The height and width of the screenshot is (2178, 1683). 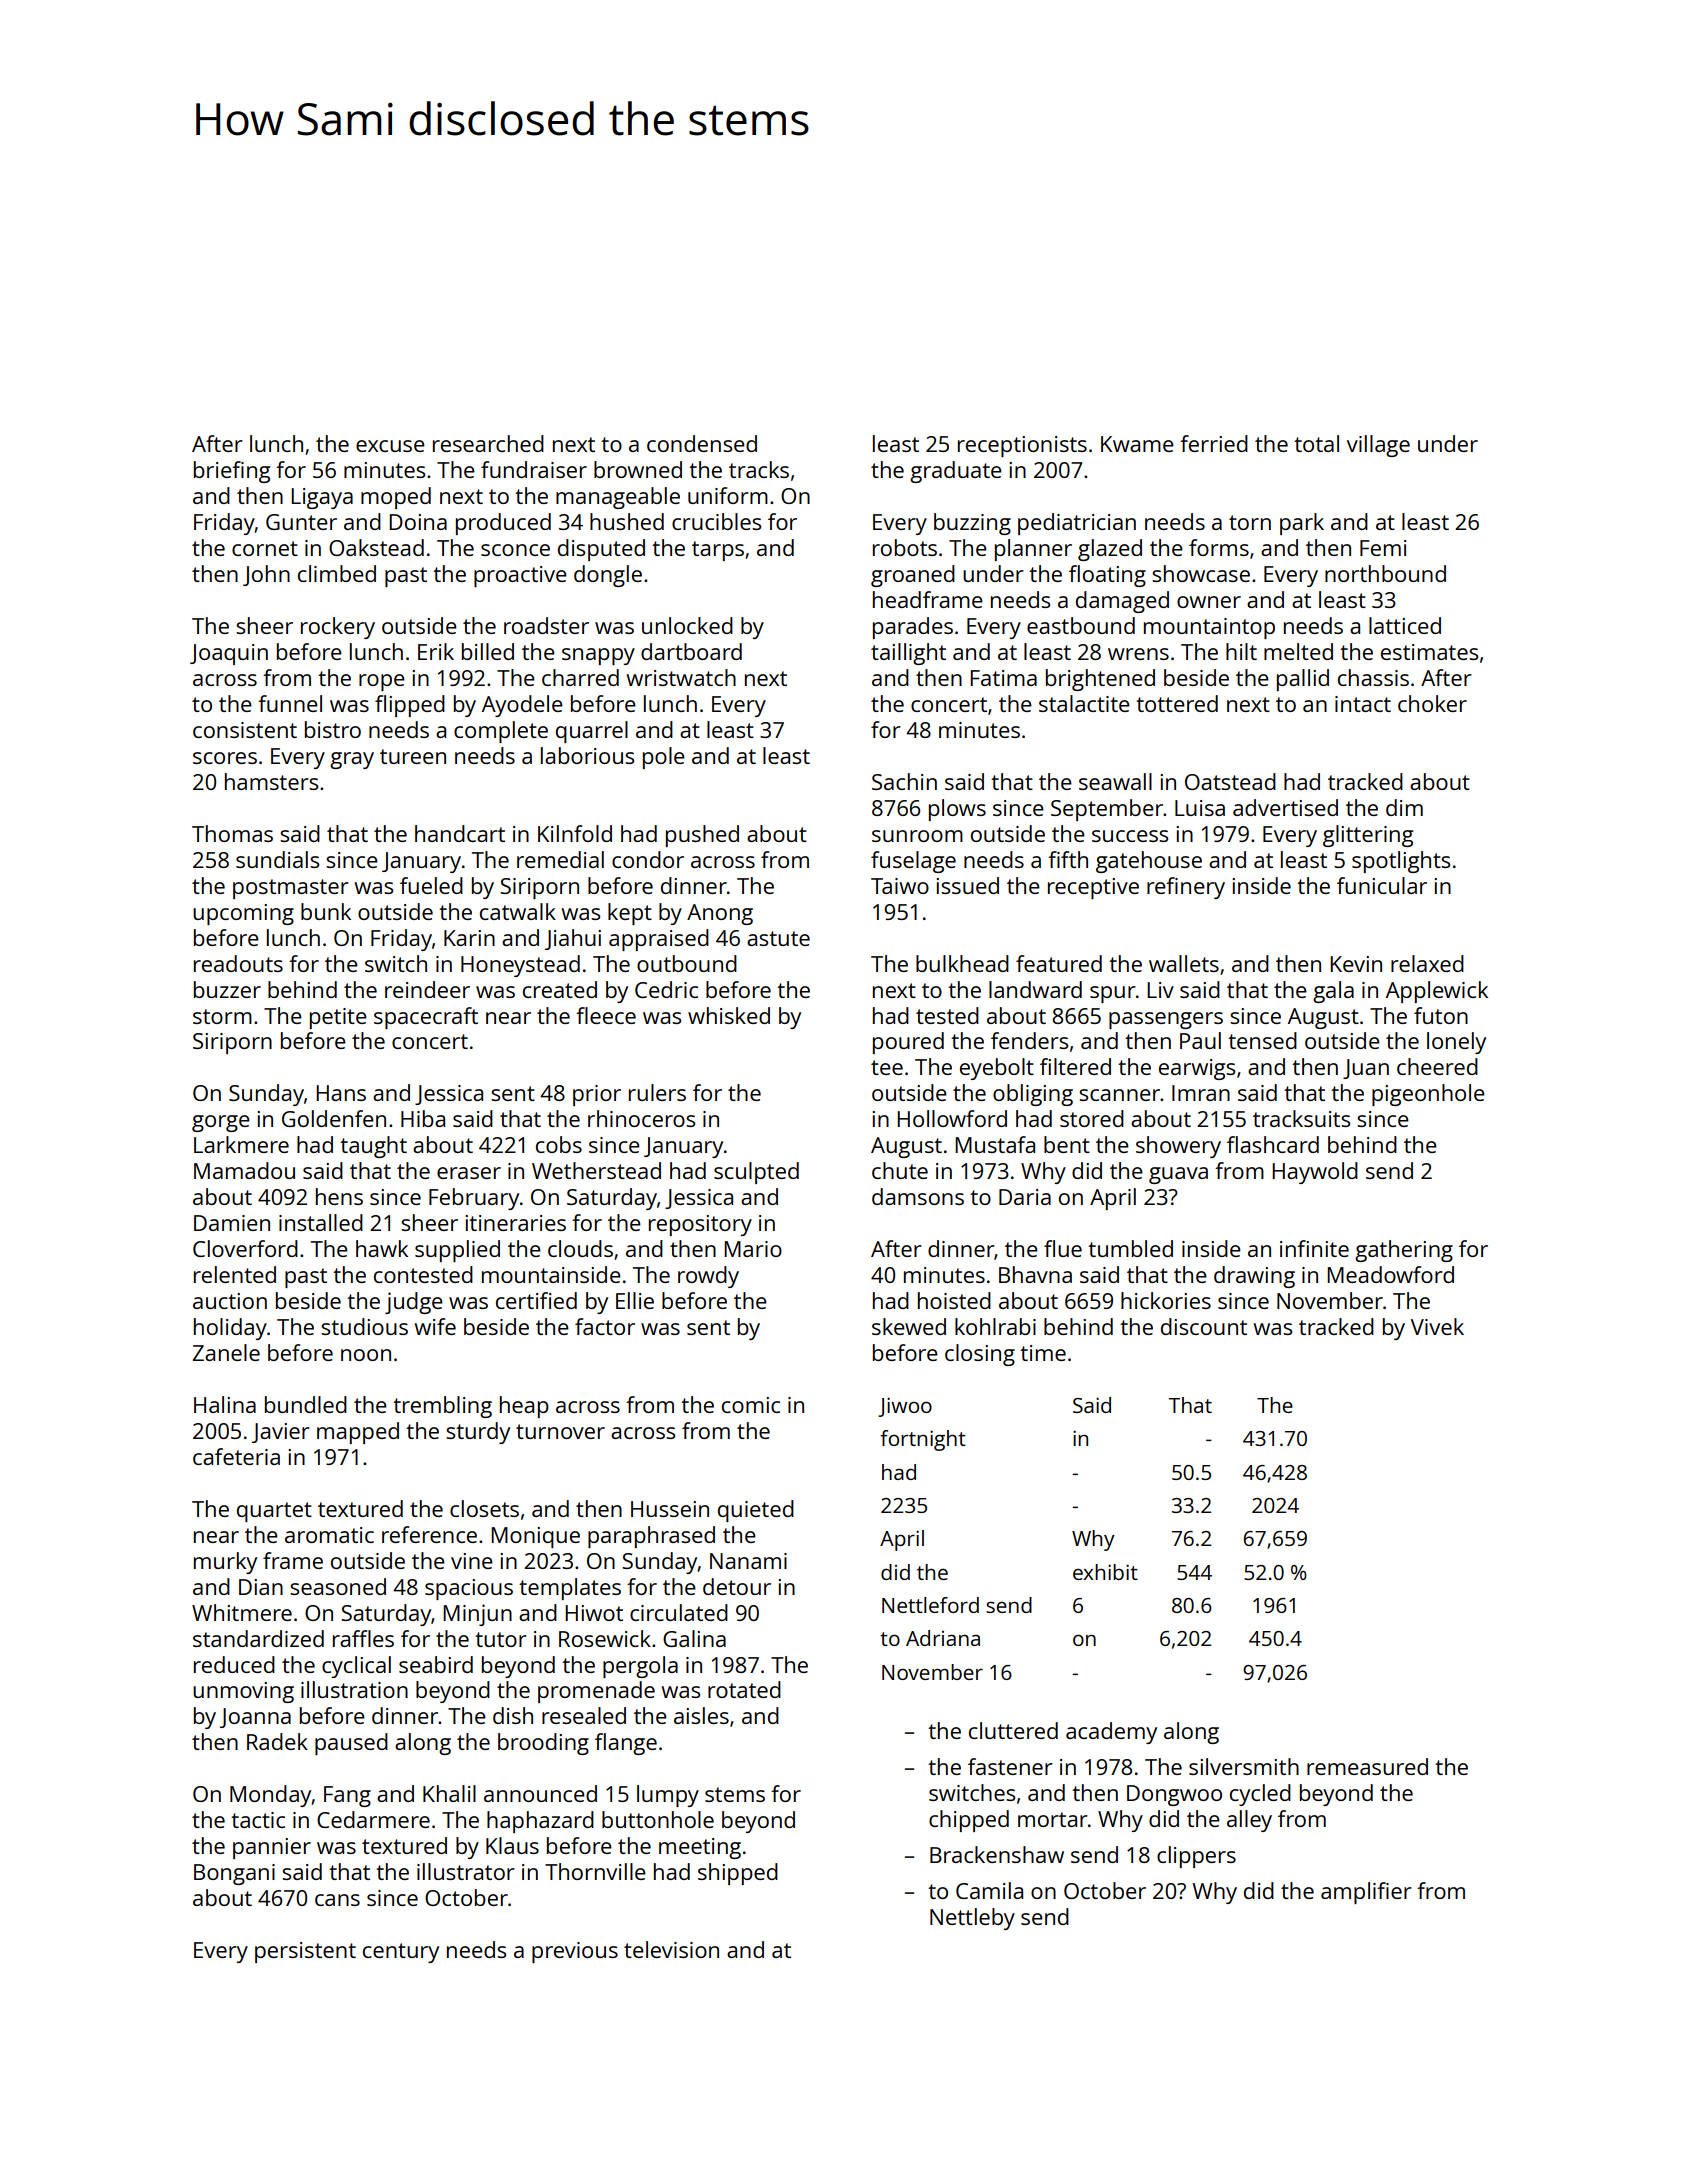 What do you see at coordinates (559, 1144) in the screenshot?
I see `cobs` at bounding box center [559, 1144].
